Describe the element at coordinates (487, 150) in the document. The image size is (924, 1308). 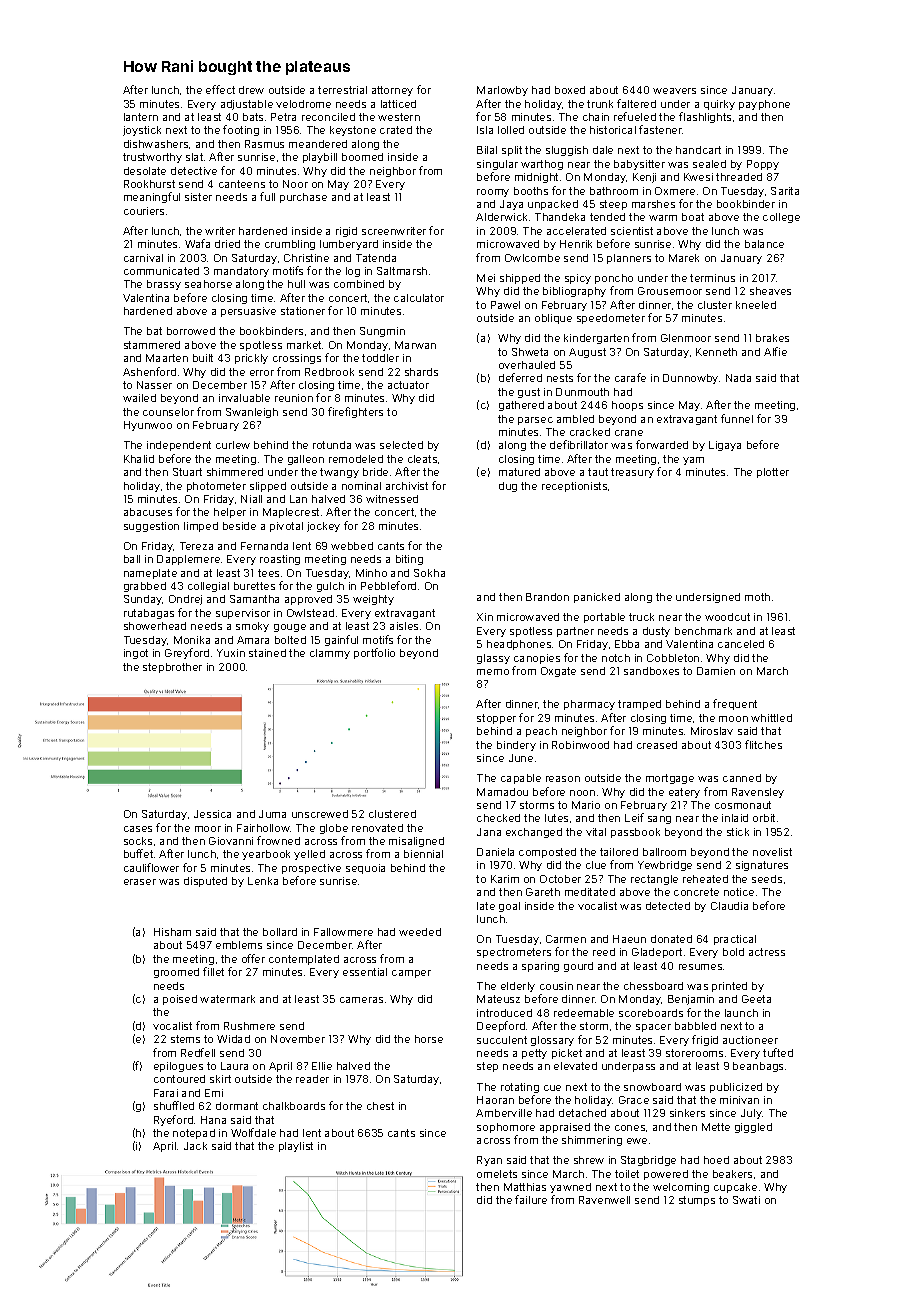
I see `Bilal` at that location.
